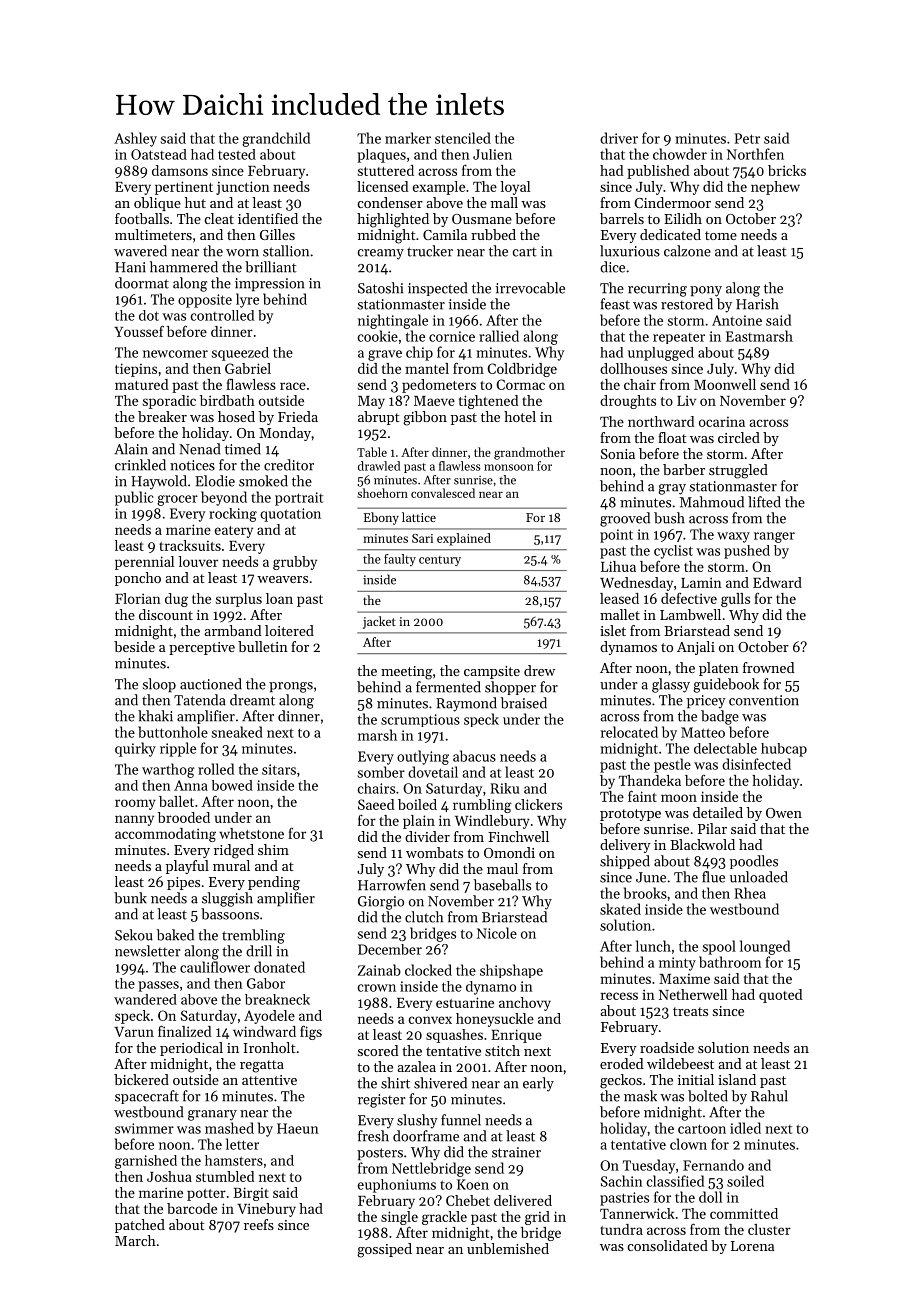  What do you see at coordinates (190, 545) in the screenshot?
I see `tracksuits` at bounding box center [190, 545].
